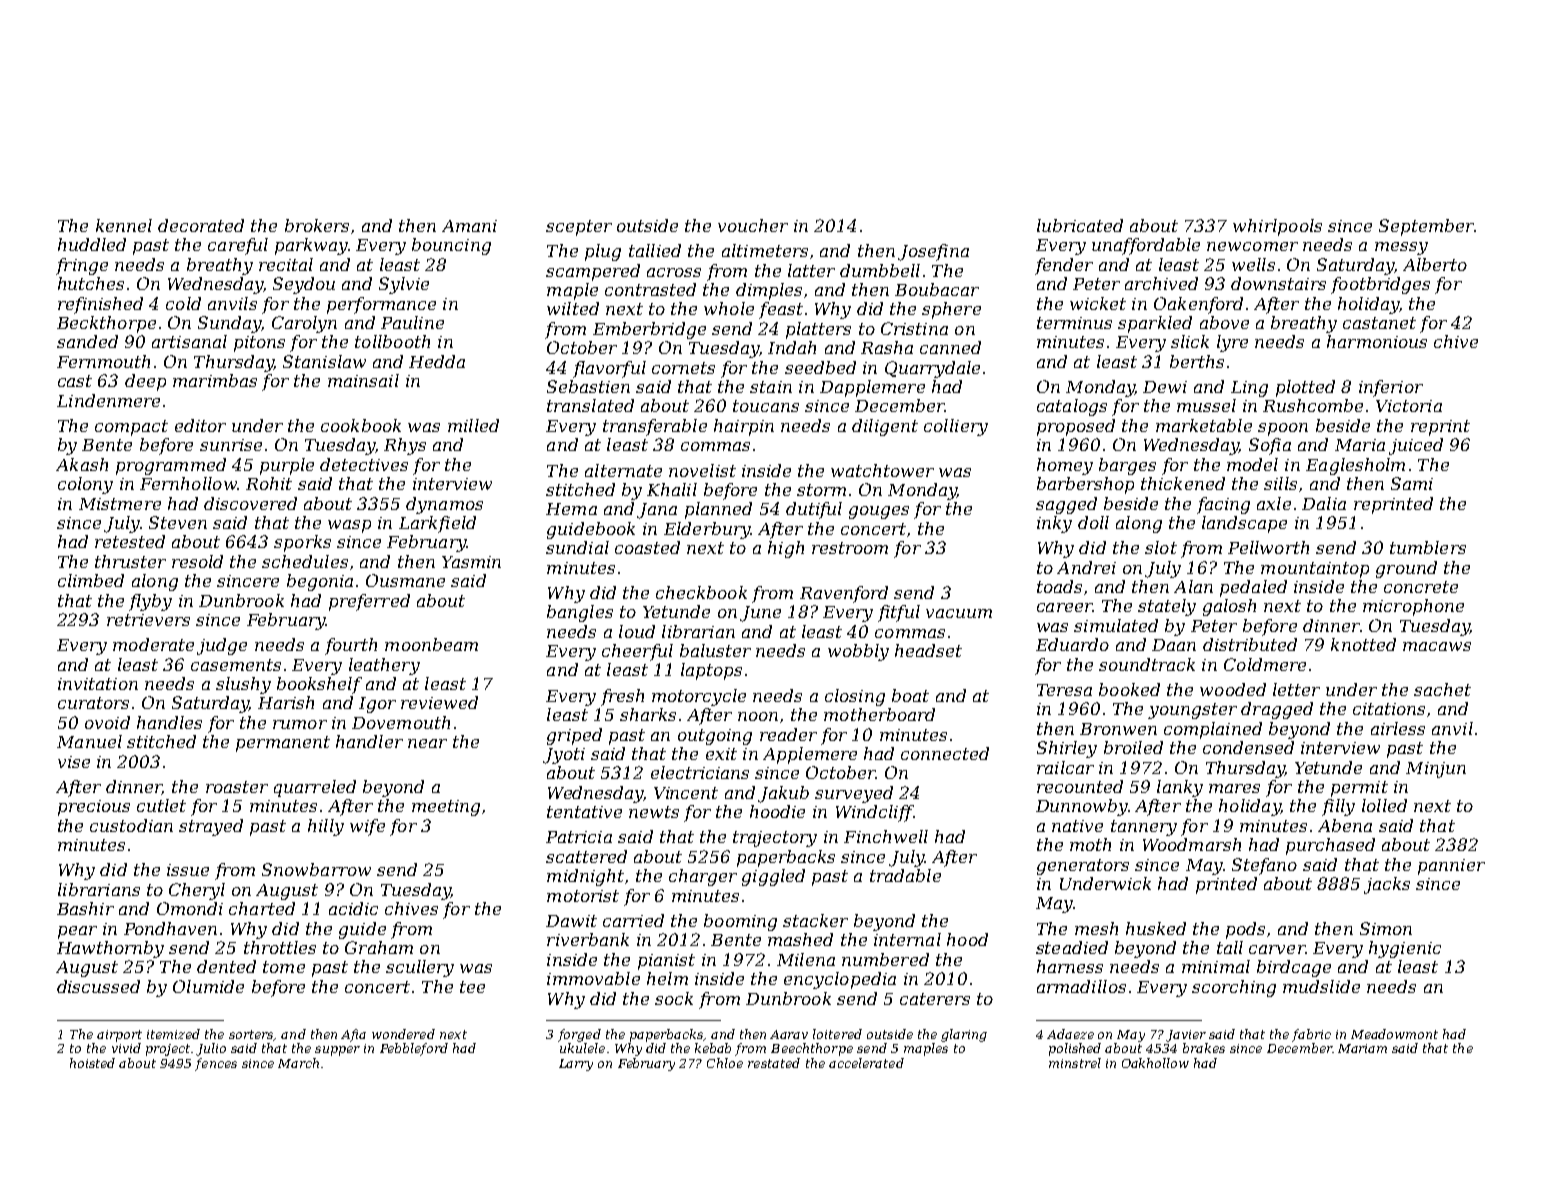 This document has width=1542, height=1191. I want to click on sock, so click(674, 998).
